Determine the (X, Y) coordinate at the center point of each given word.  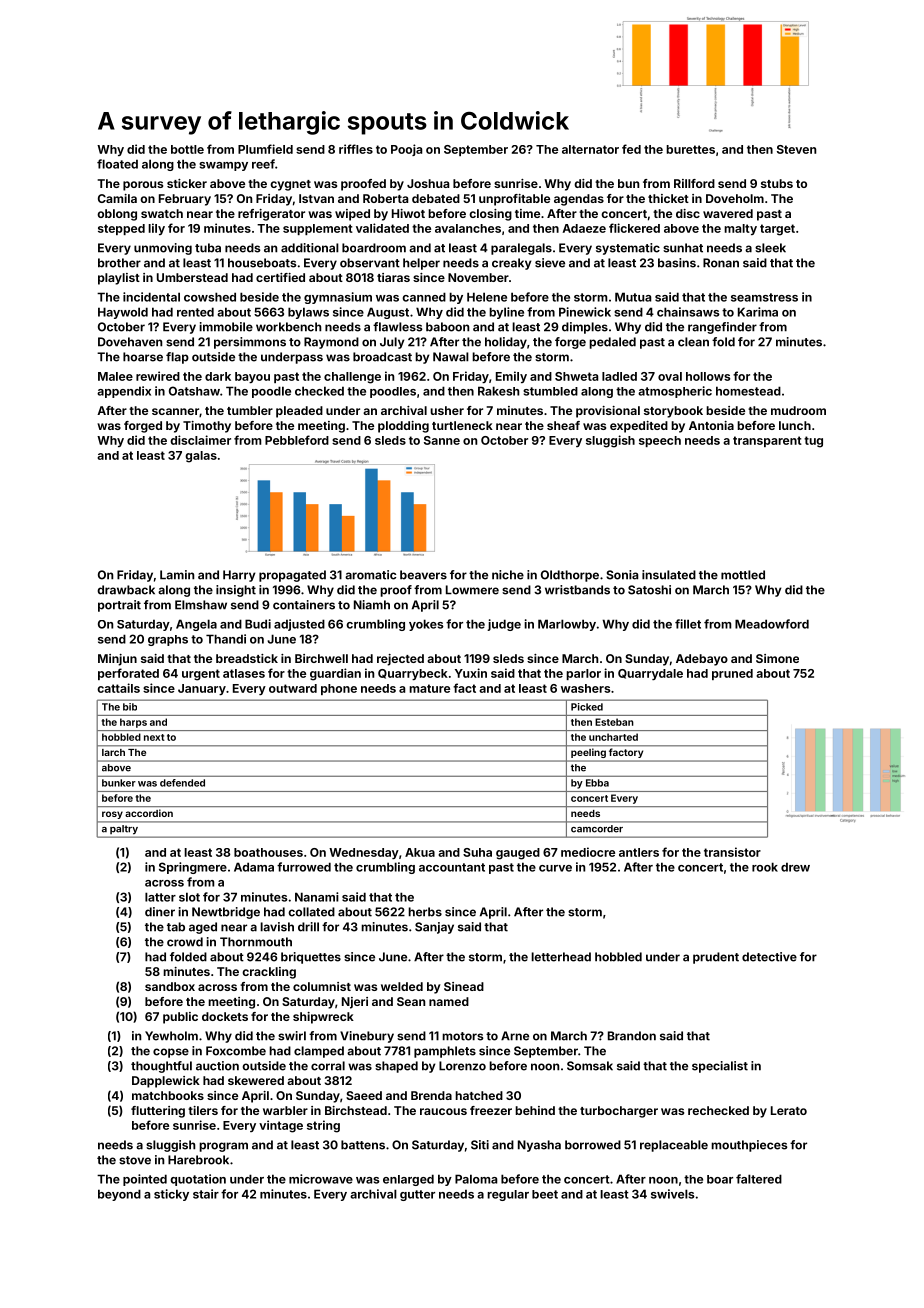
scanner (175, 411)
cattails (118, 688)
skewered (256, 1080)
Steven (796, 149)
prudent (716, 958)
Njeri (355, 1003)
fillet (688, 624)
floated (117, 164)
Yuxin (471, 673)
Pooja (406, 150)
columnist (322, 986)
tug (813, 442)
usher (447, 410)
